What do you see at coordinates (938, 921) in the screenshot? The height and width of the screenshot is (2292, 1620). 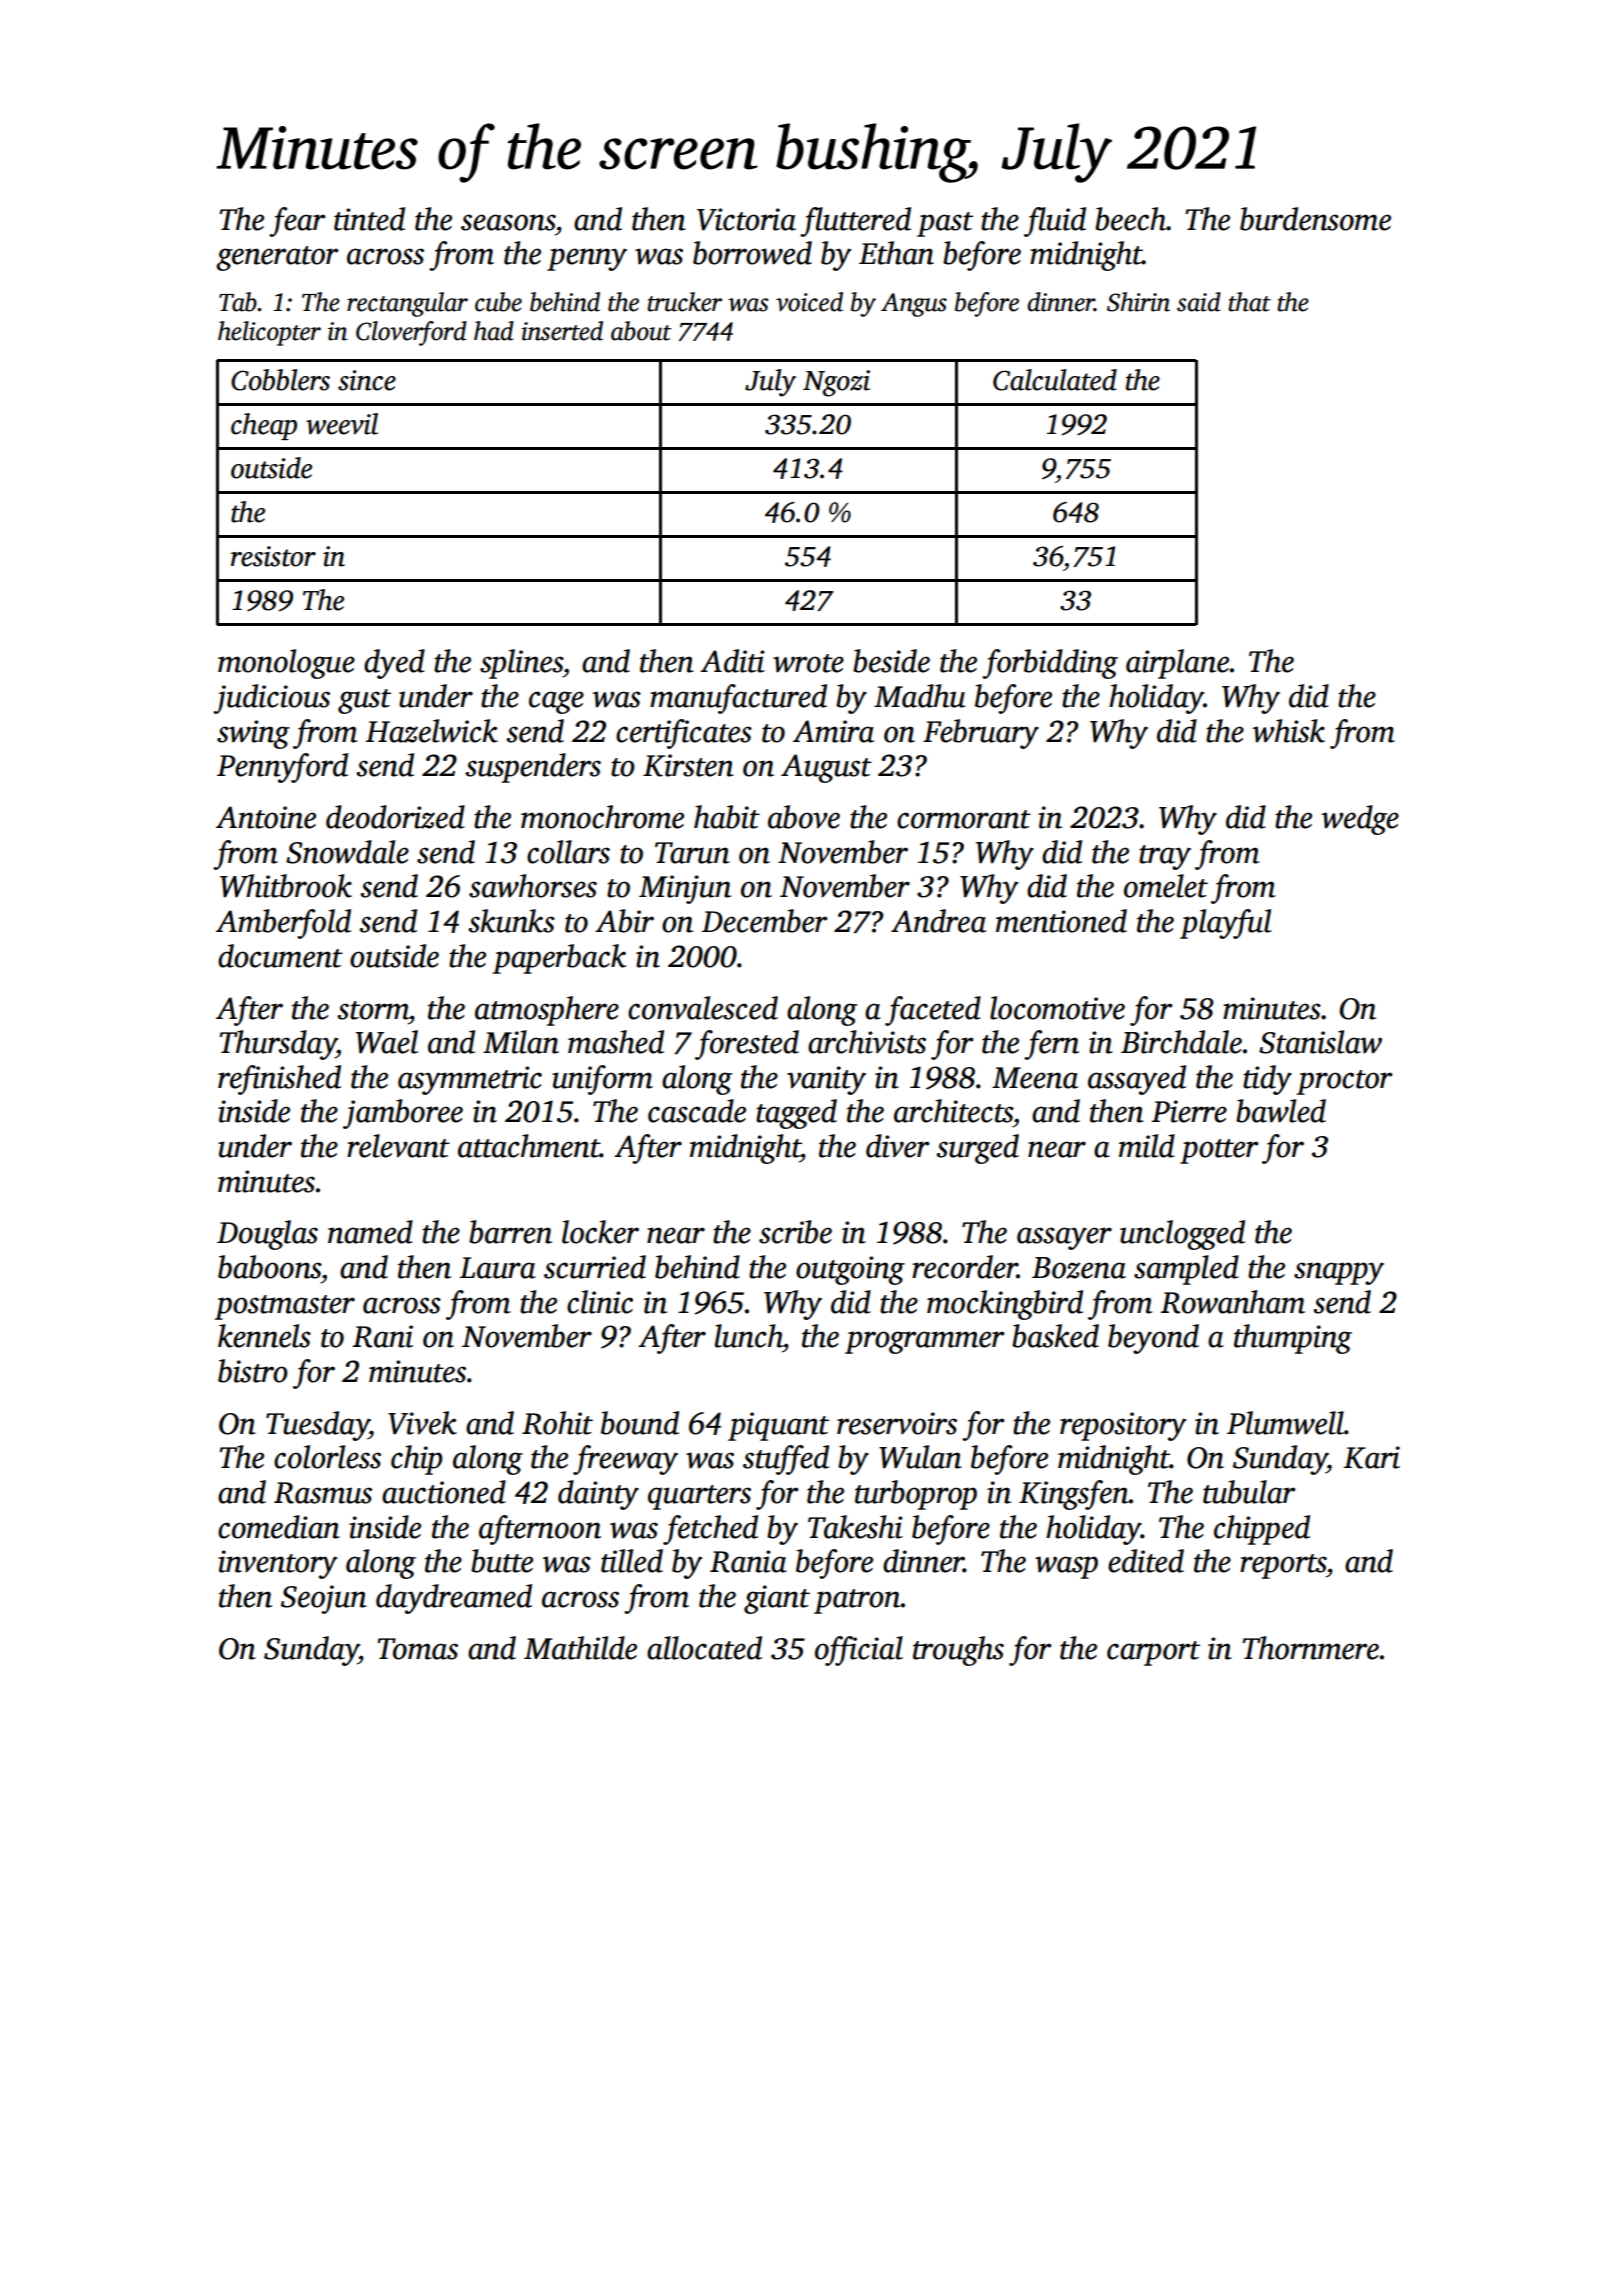 I see `Andrea` at bounding box center [938, 921].
